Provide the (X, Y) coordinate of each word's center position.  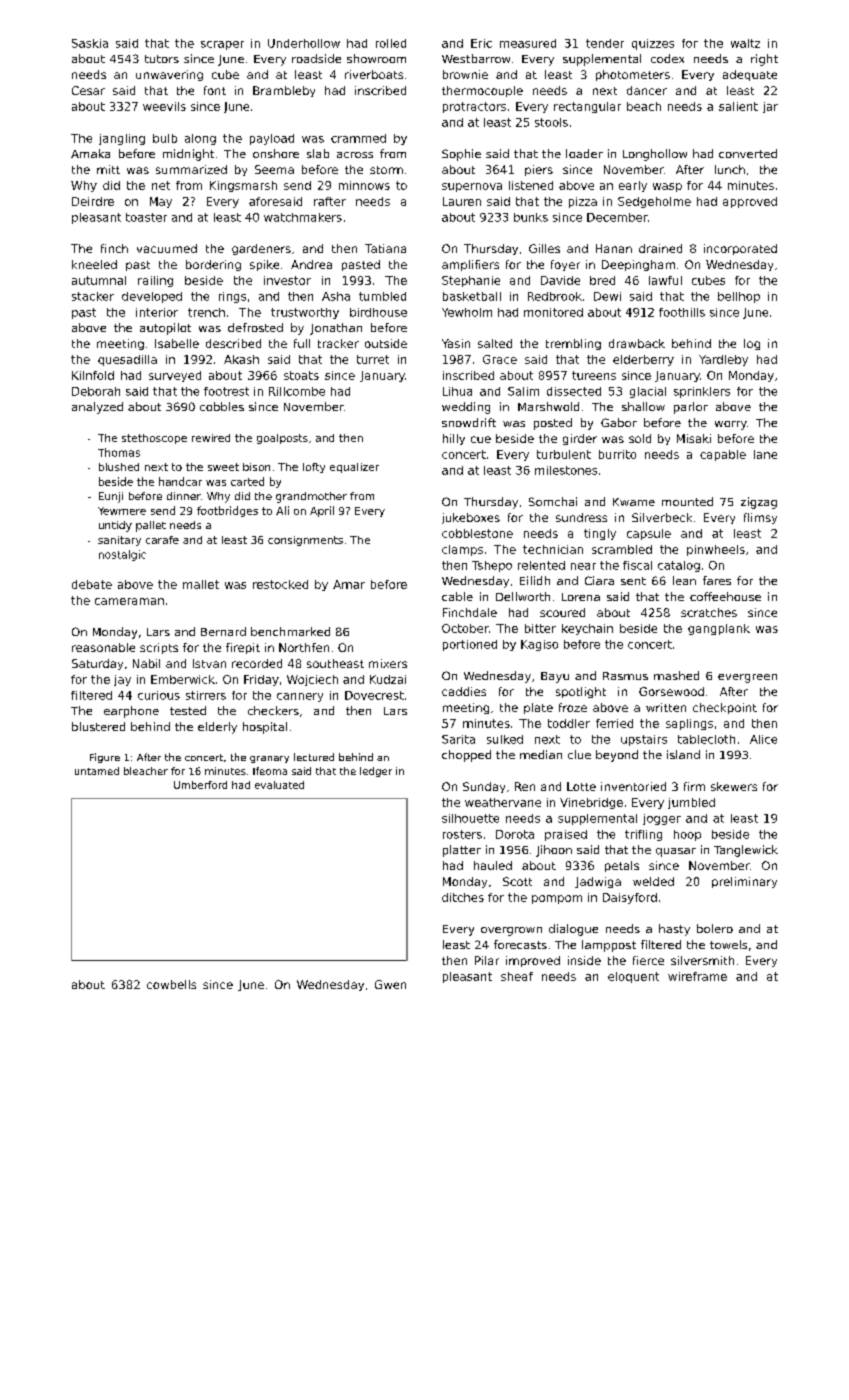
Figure (105, 758)
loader (584, 153)
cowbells (171, 984)
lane (765, 454)
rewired (211, 438)
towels (728, 944)
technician (553, 549)
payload (272, 139)
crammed (358, 138)
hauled (493, 865)
